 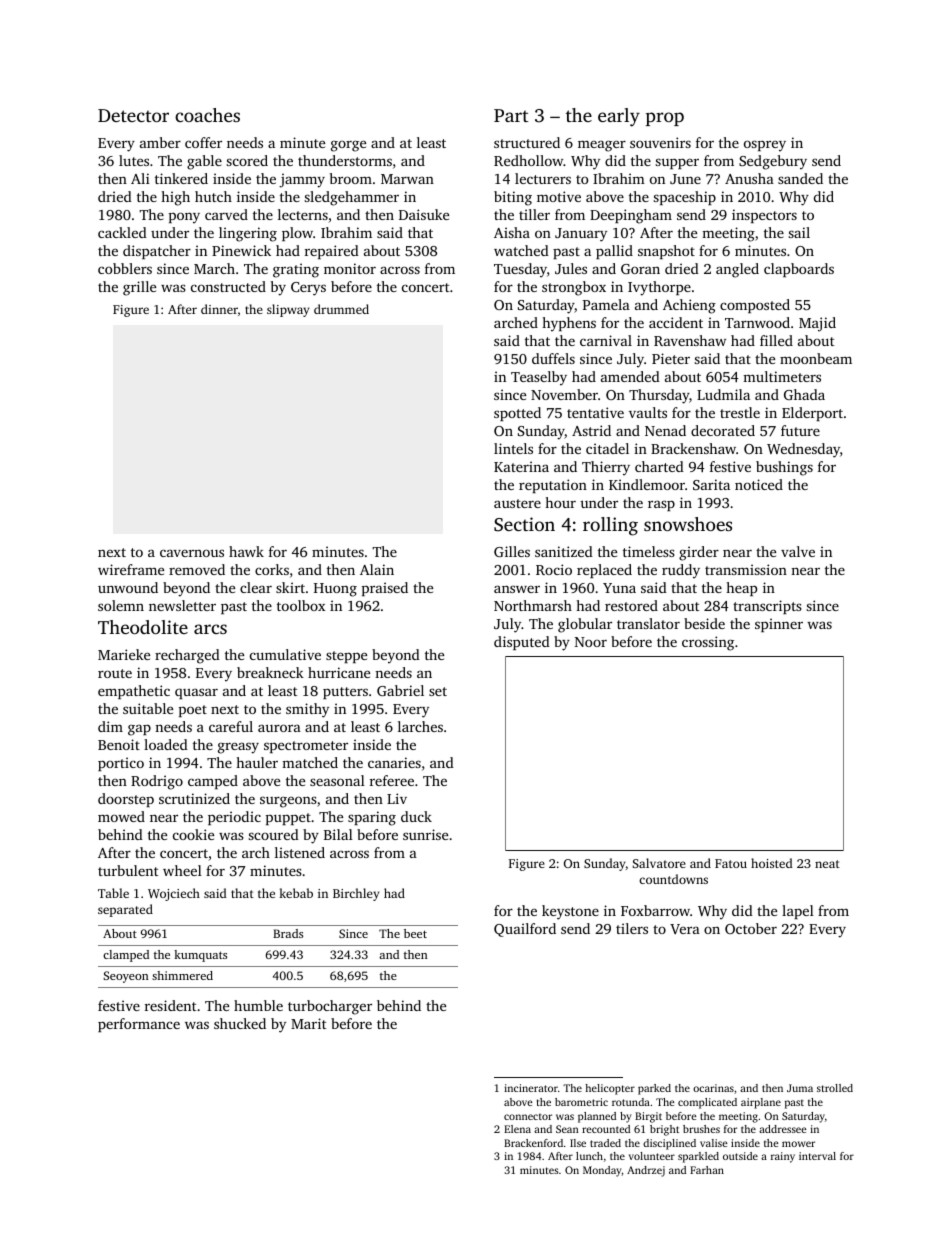 What do you see at coordinates (827, 864) in the screenshot?
I see `neat` at bounding box center [827, 864].
